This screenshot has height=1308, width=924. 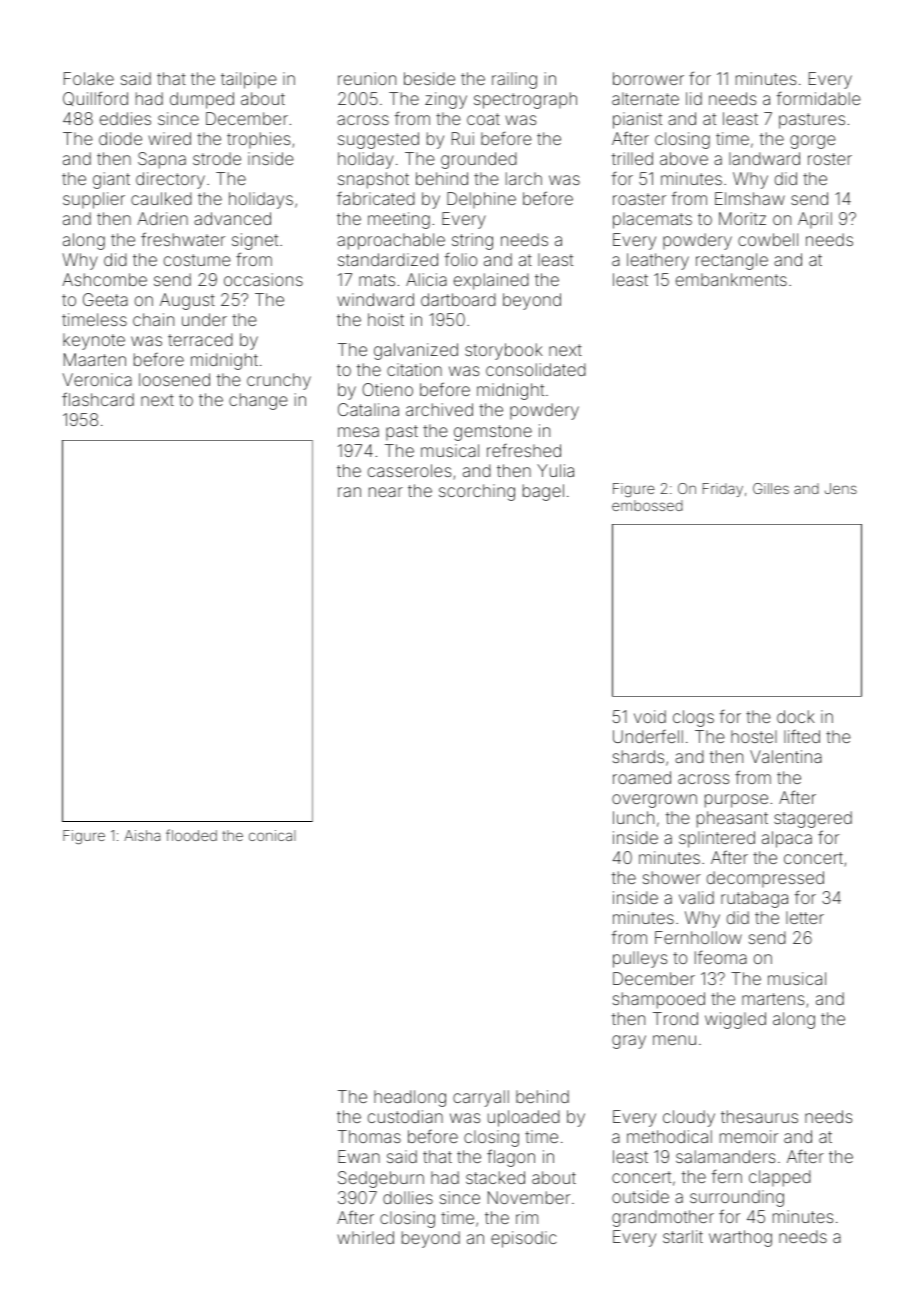 I want to click on flagon, so click(x=511, y=1158).
